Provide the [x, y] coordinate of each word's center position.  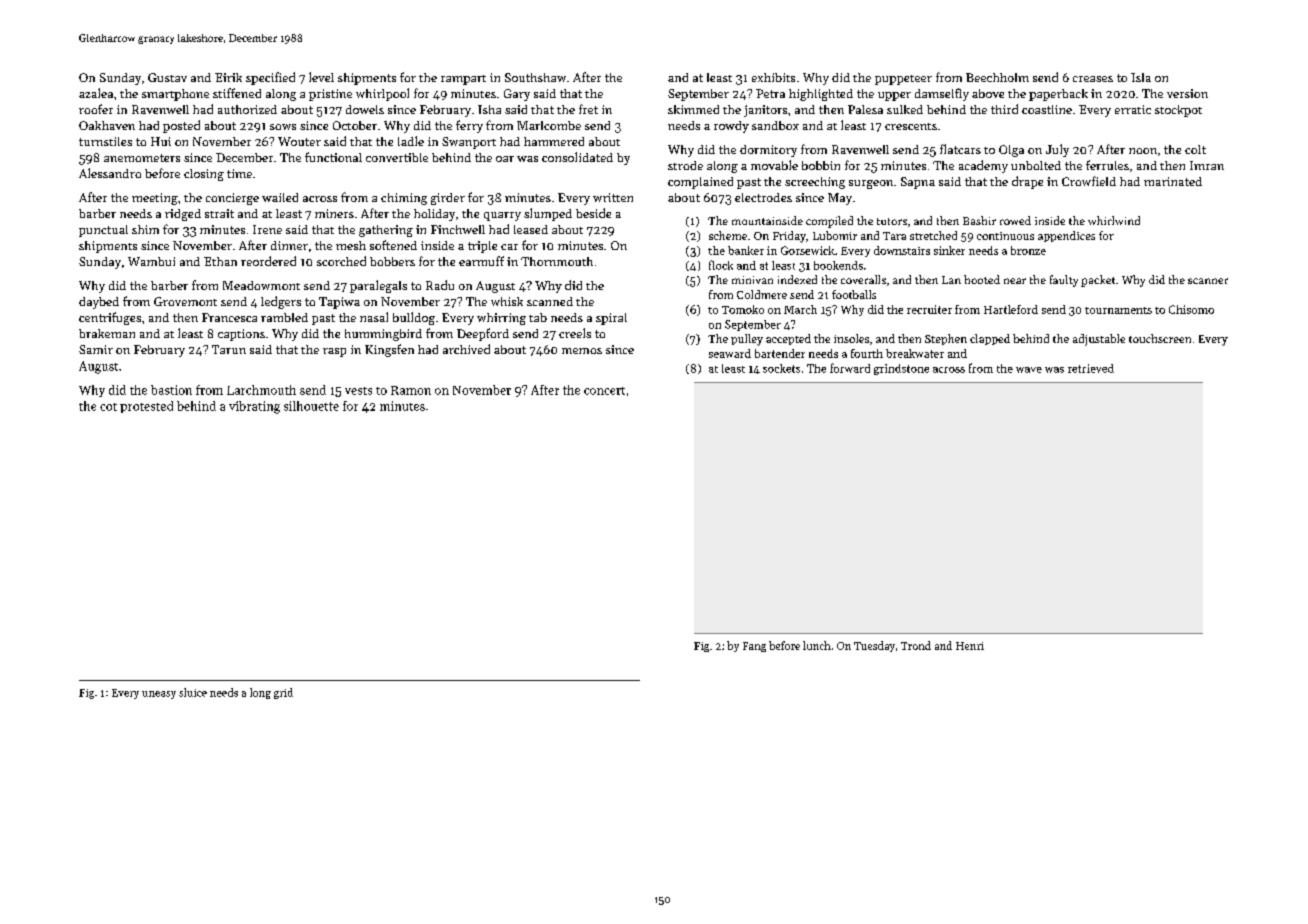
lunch [817, 645]
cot [108, 407]
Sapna [918, 183]
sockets [781, 368]
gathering [386, 231]
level [321, 77]
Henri [970, 646]
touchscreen [1160, 338]
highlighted [821, 95]
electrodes [763, 197]
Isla [1141, 77]
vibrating [254, 407]
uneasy [159, 695]
